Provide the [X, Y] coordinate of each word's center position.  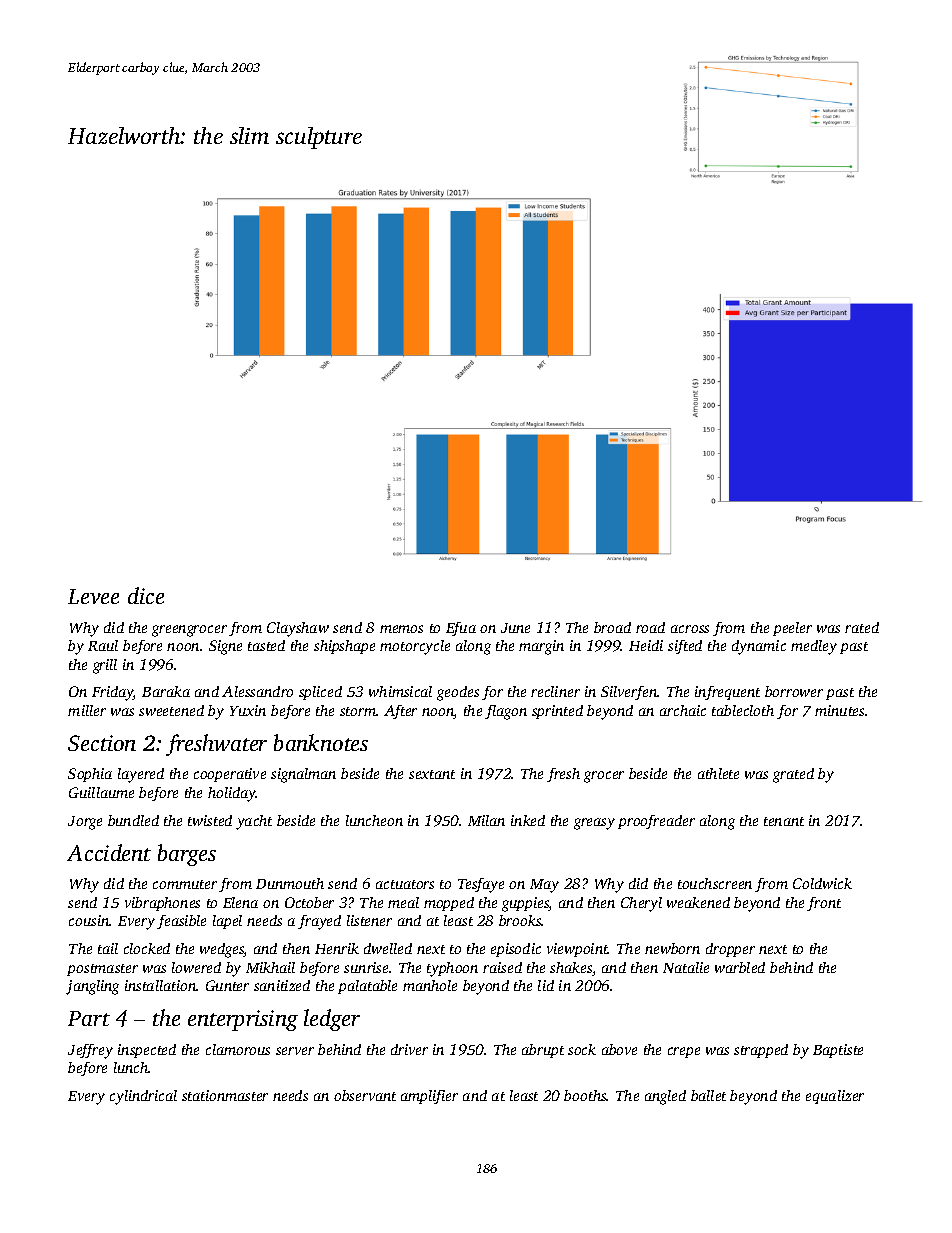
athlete [718, 773]
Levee [93, 596]
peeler [792, 629]
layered [141, 775]
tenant [784, 821]
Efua [461, 629]
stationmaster [225, 1095]
